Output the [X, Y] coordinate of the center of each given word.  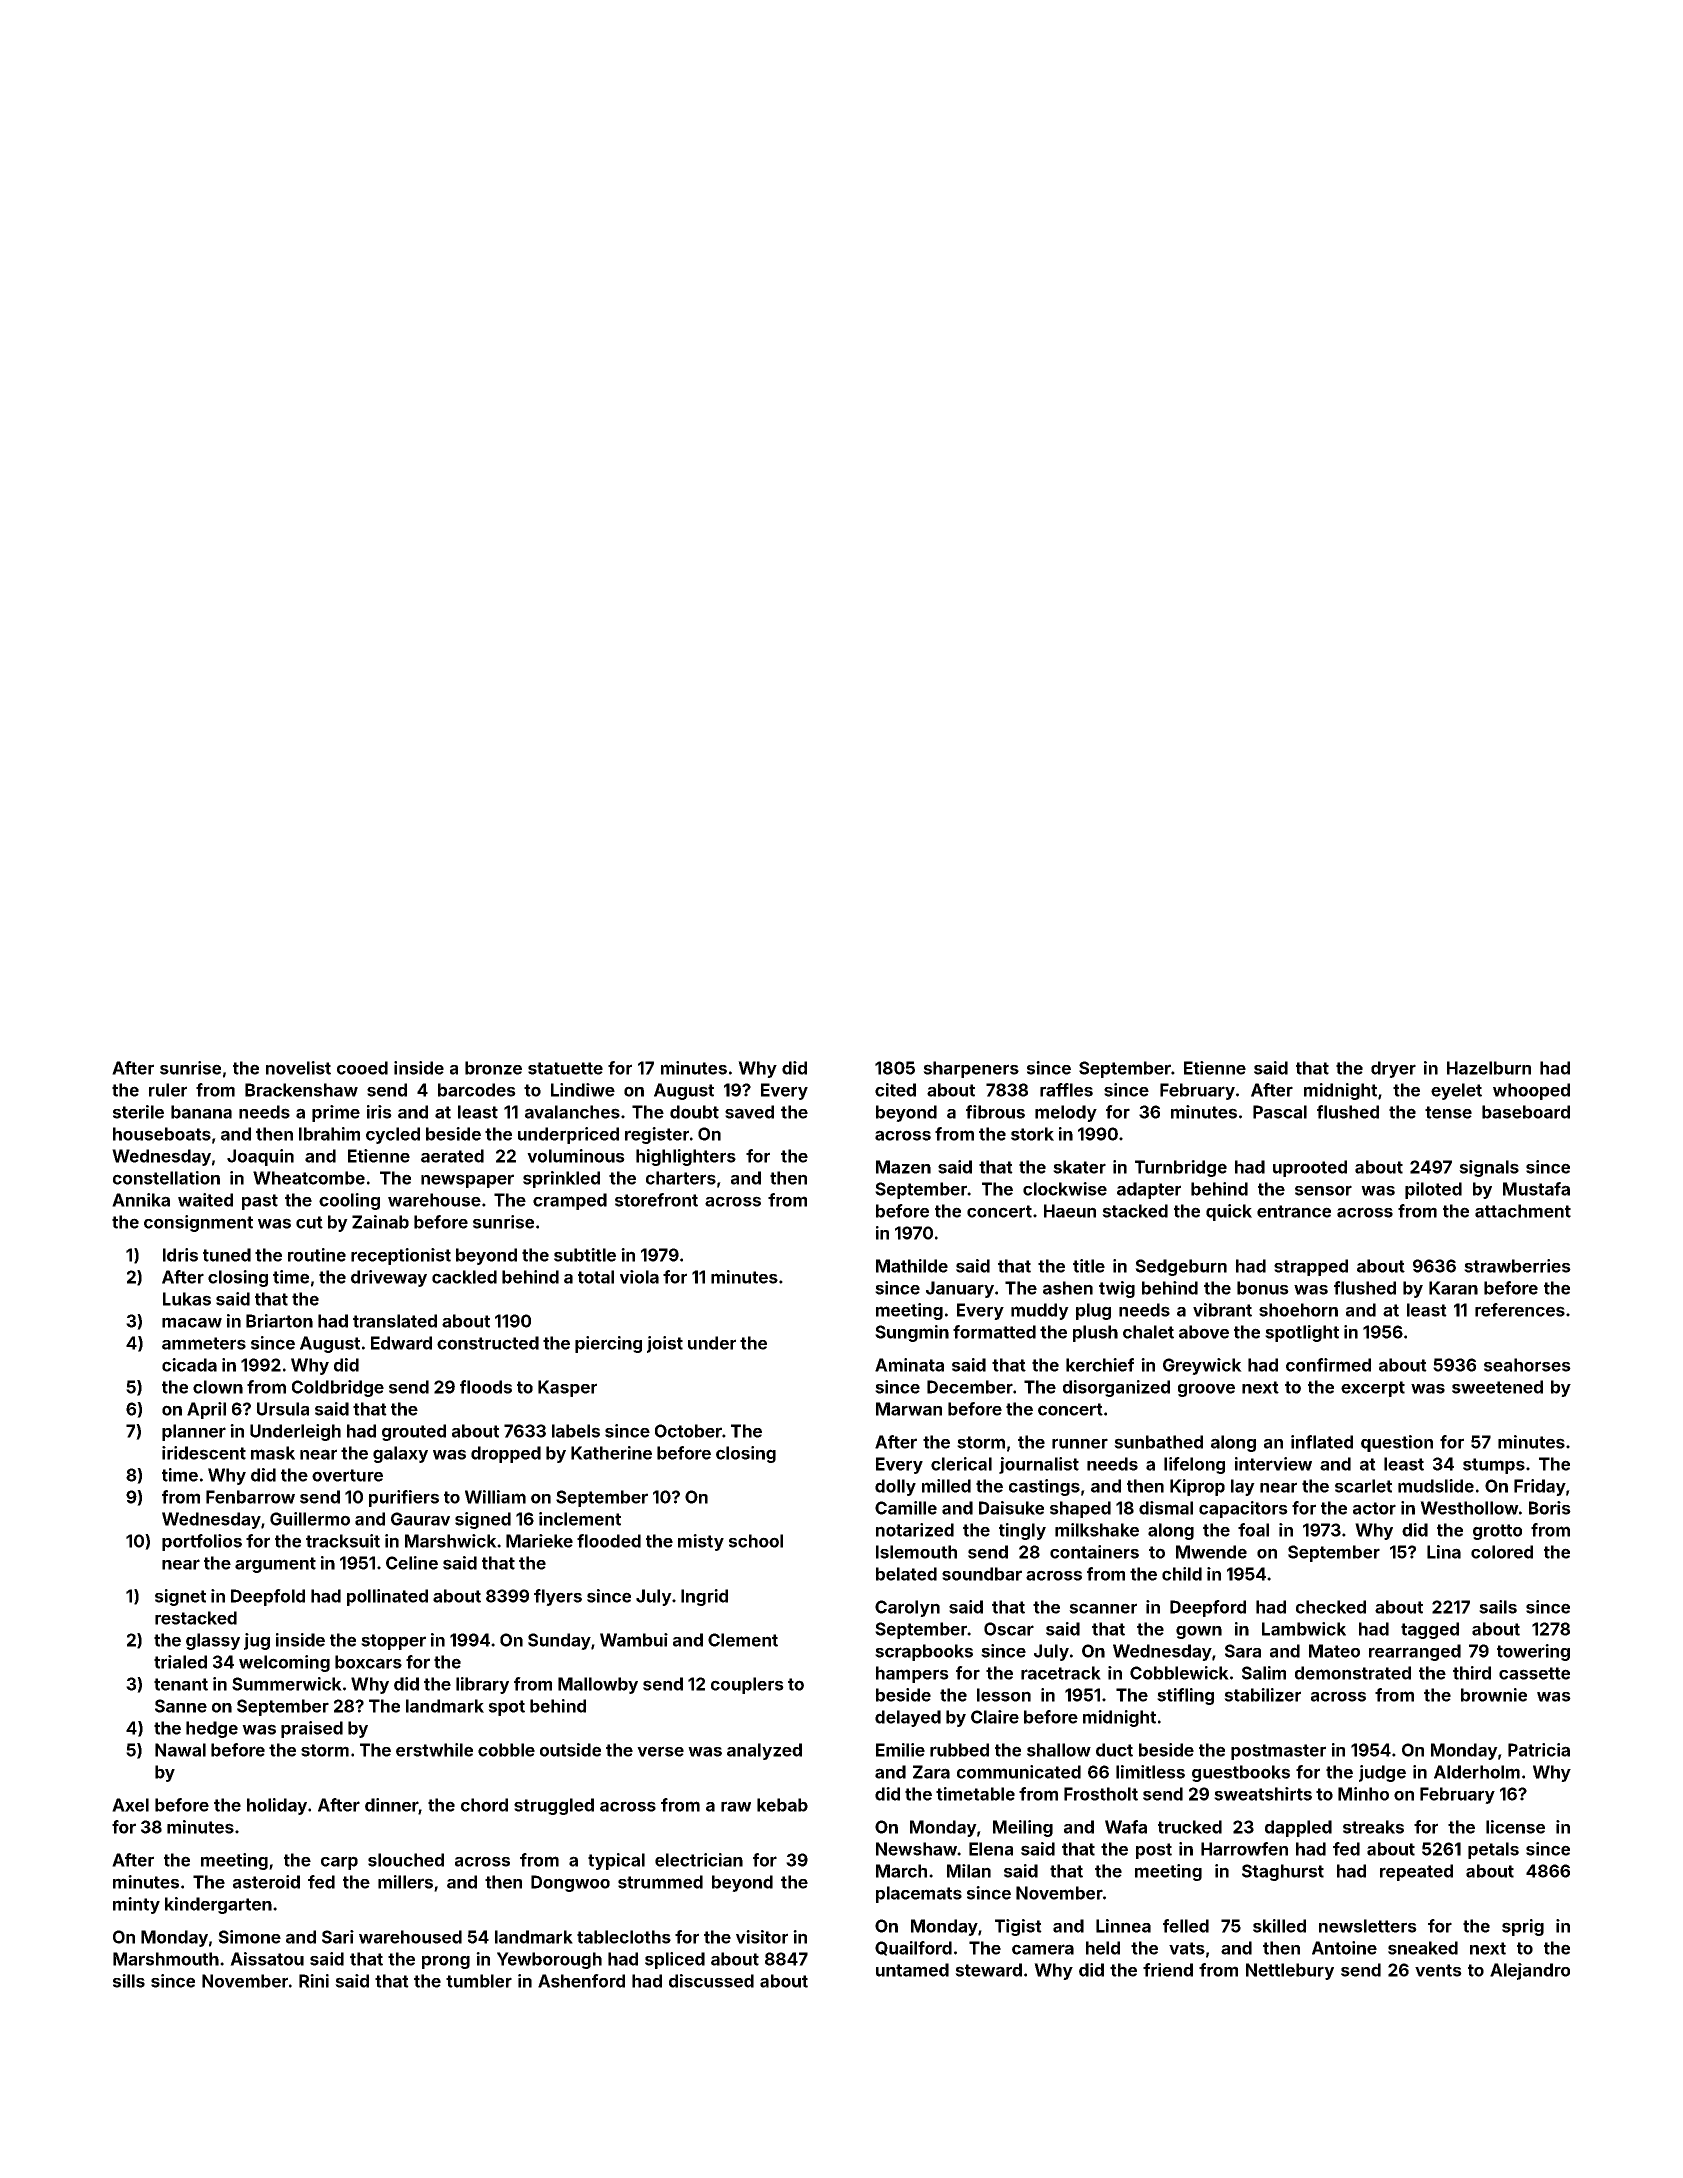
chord [484, 1805]
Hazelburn [1489, 1068]
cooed [362, 1068]
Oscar [1009, 1629]
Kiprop [1197, 1487]
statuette [565, 1068]
